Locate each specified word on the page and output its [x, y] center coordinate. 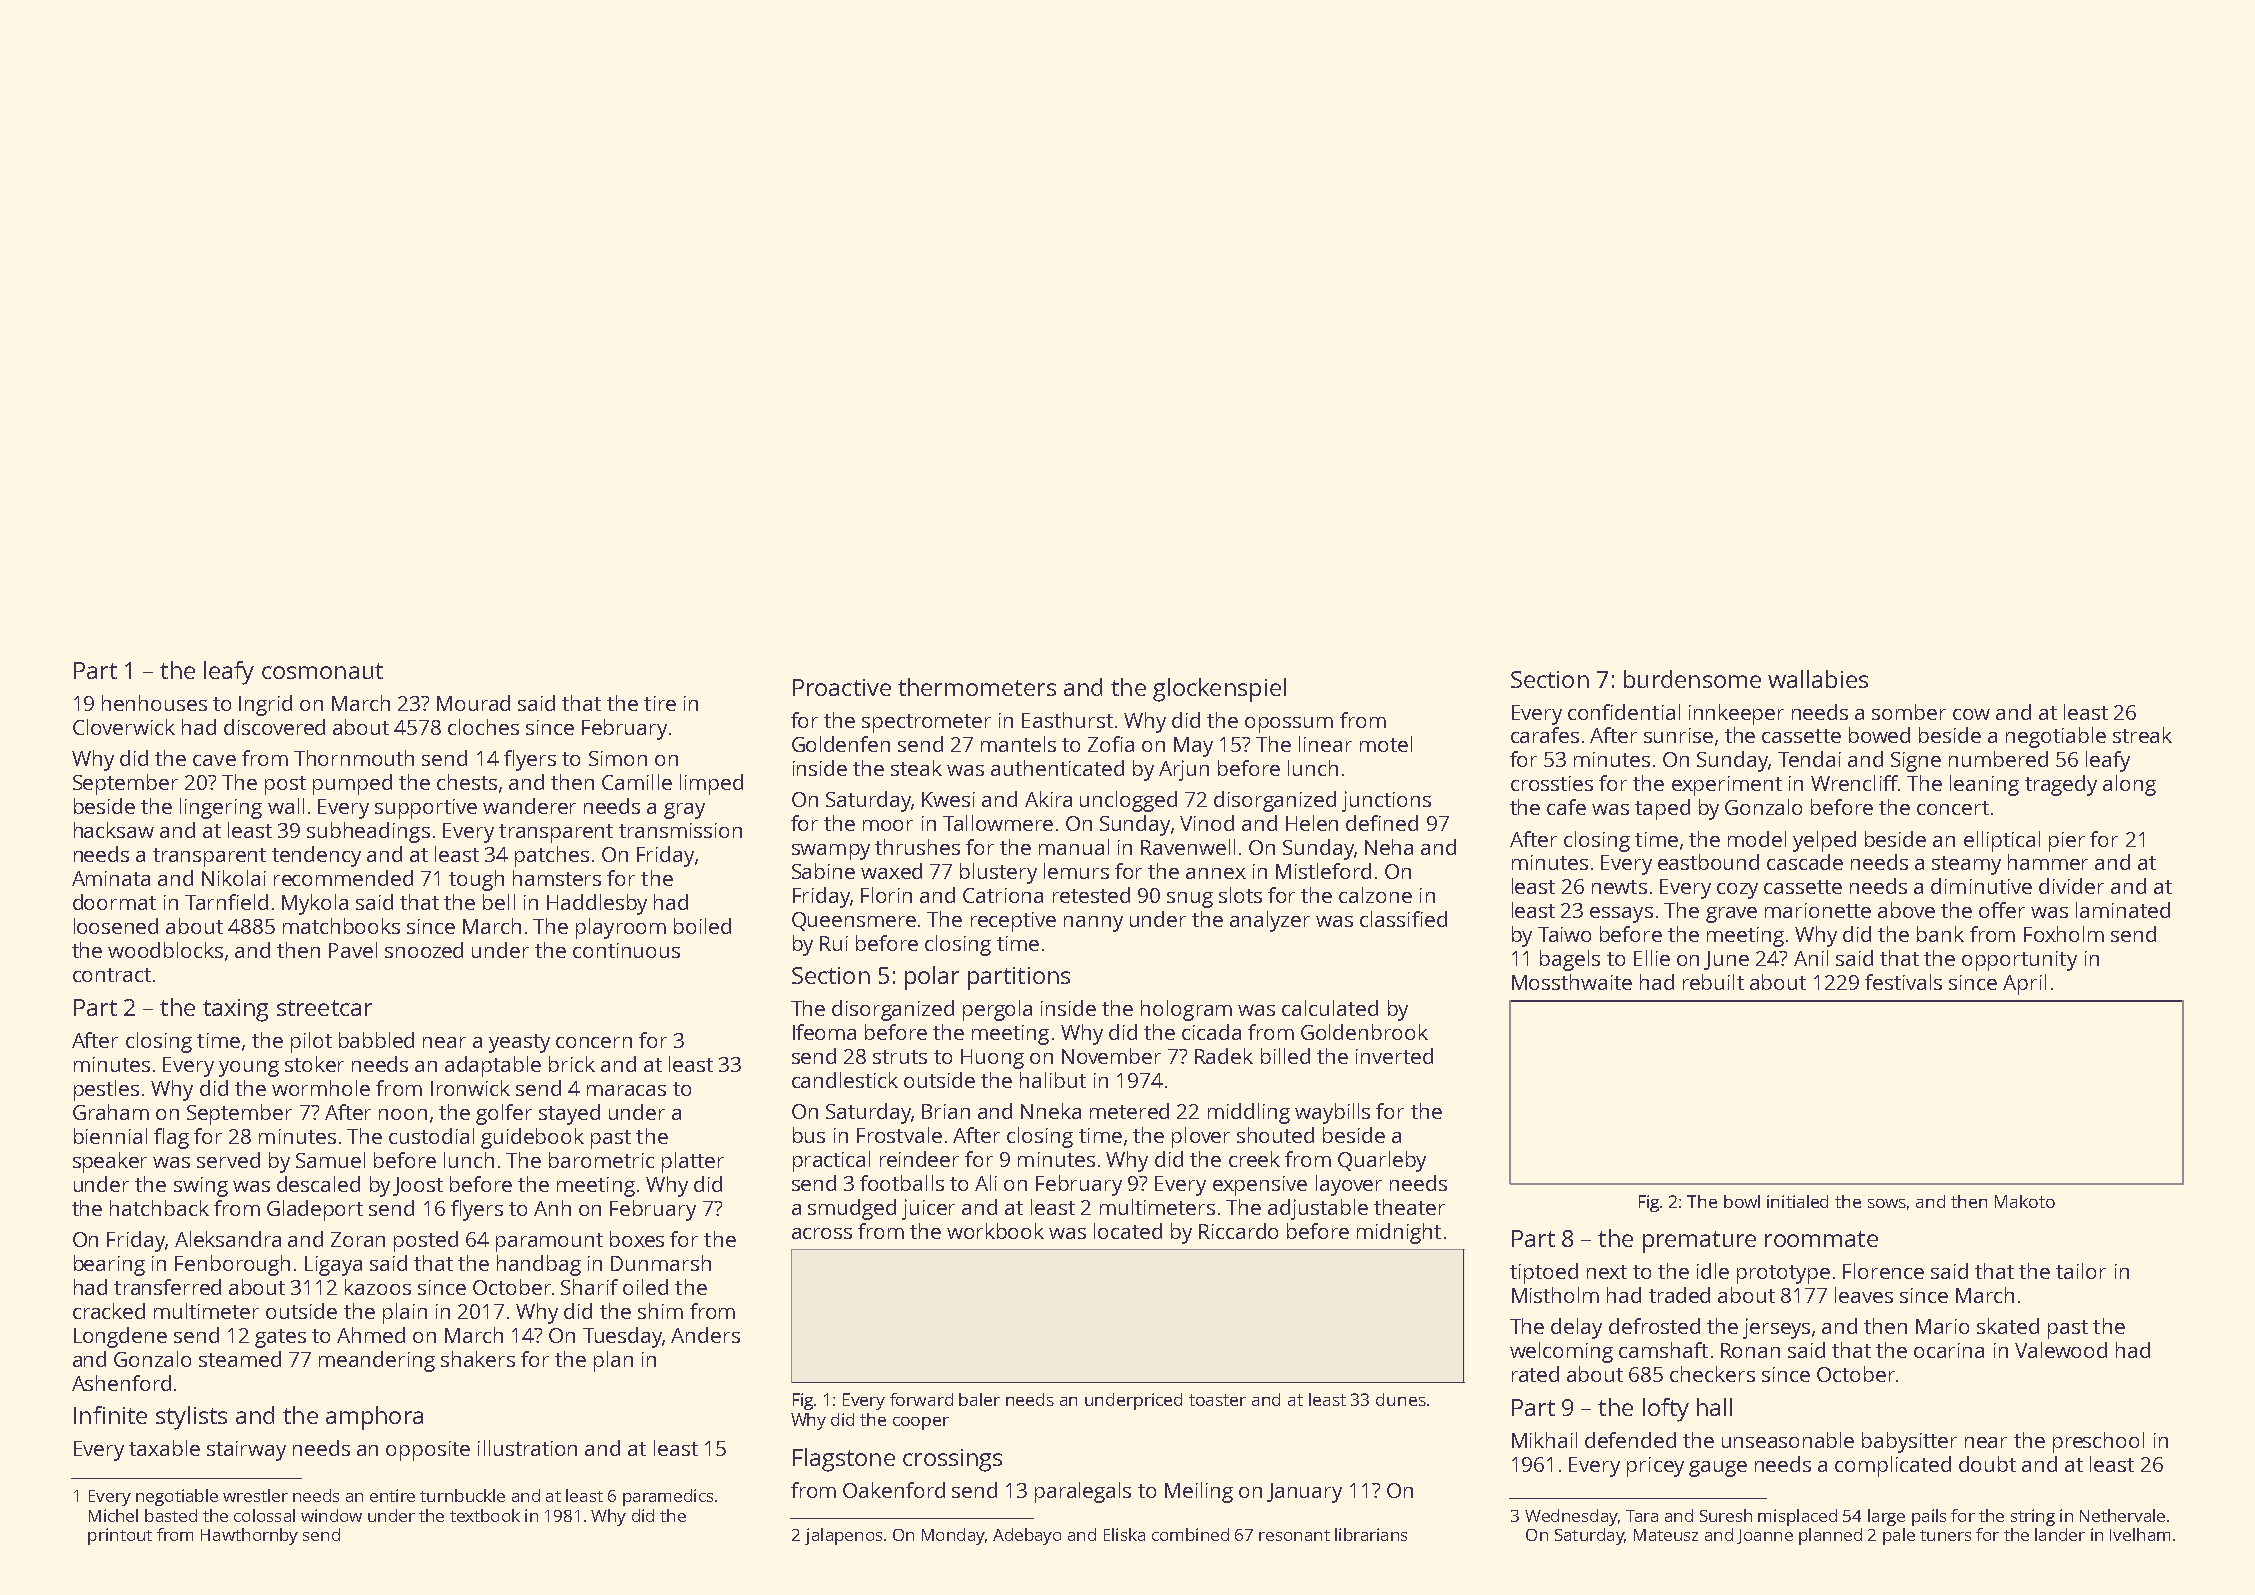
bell [499, 902]
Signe [1916, 762]
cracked [109, 1311]
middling [1249, 1113]
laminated [2123, 910]
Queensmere [854, 921]
